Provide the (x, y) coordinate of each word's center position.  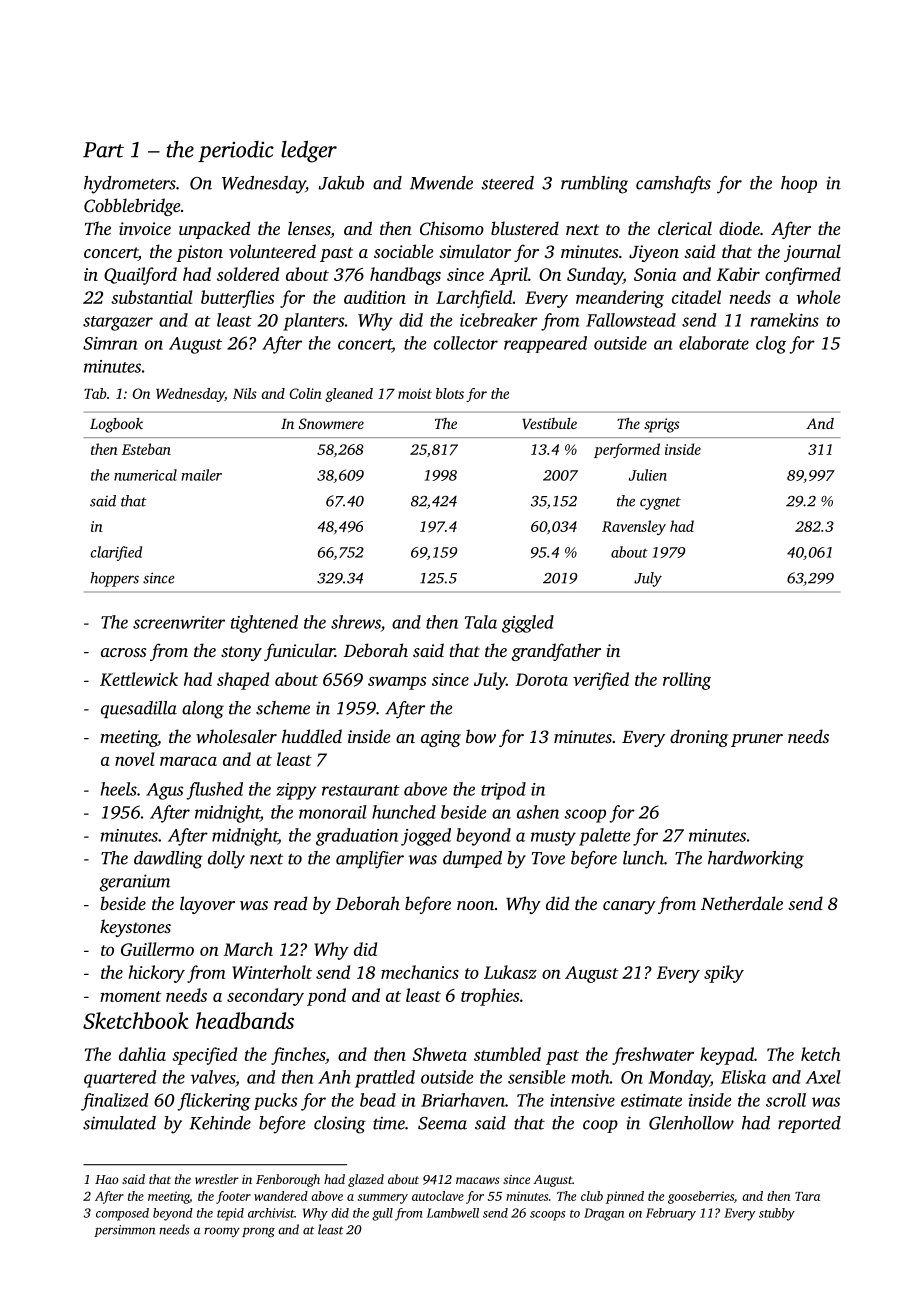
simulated (119, 1123)
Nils (245, 393)
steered (507, 183)
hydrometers (130, 185)
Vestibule (549, 423)
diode (739, 228)
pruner (757, 740)
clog (771, 345)
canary (629, 907)
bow (481, 736)
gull (382, 1214)
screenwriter (179, 622)
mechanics (420, 972)
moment (130, 996)
